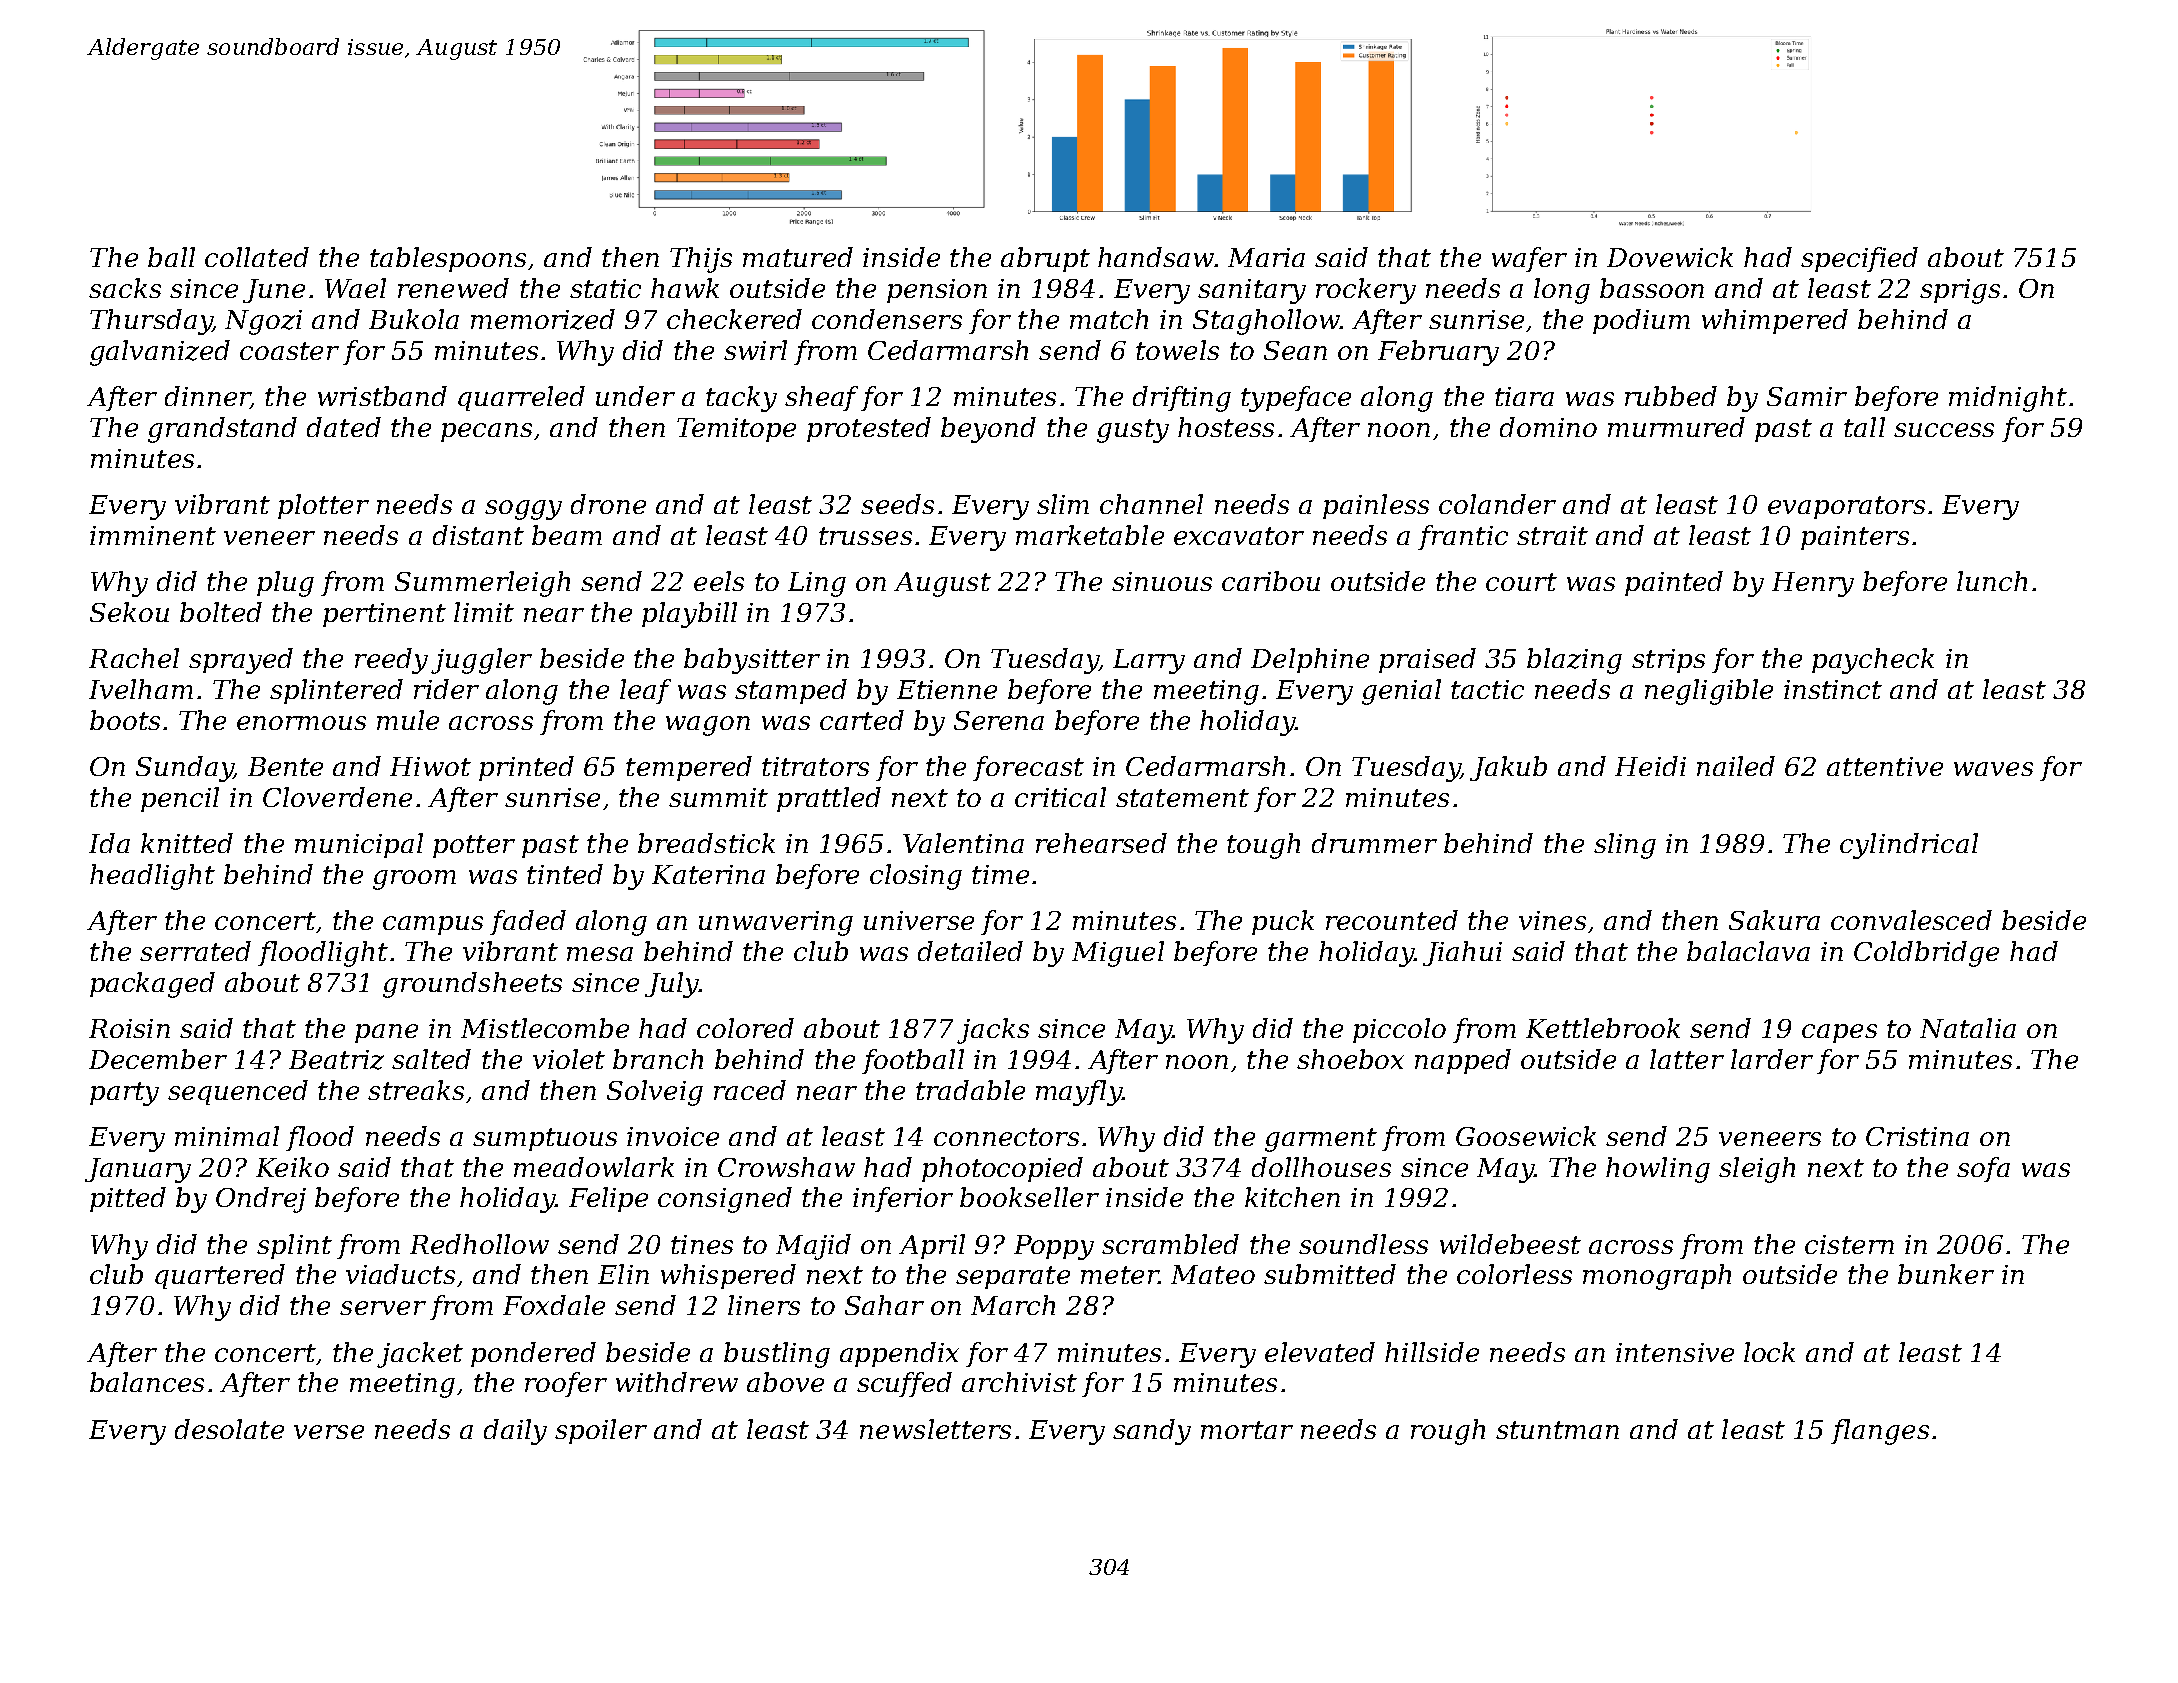 This document has height=1683, width=2178. What do you see at coordinates (152, 877) in the document?
I see `headlight` at bounding box center [152, 877].
